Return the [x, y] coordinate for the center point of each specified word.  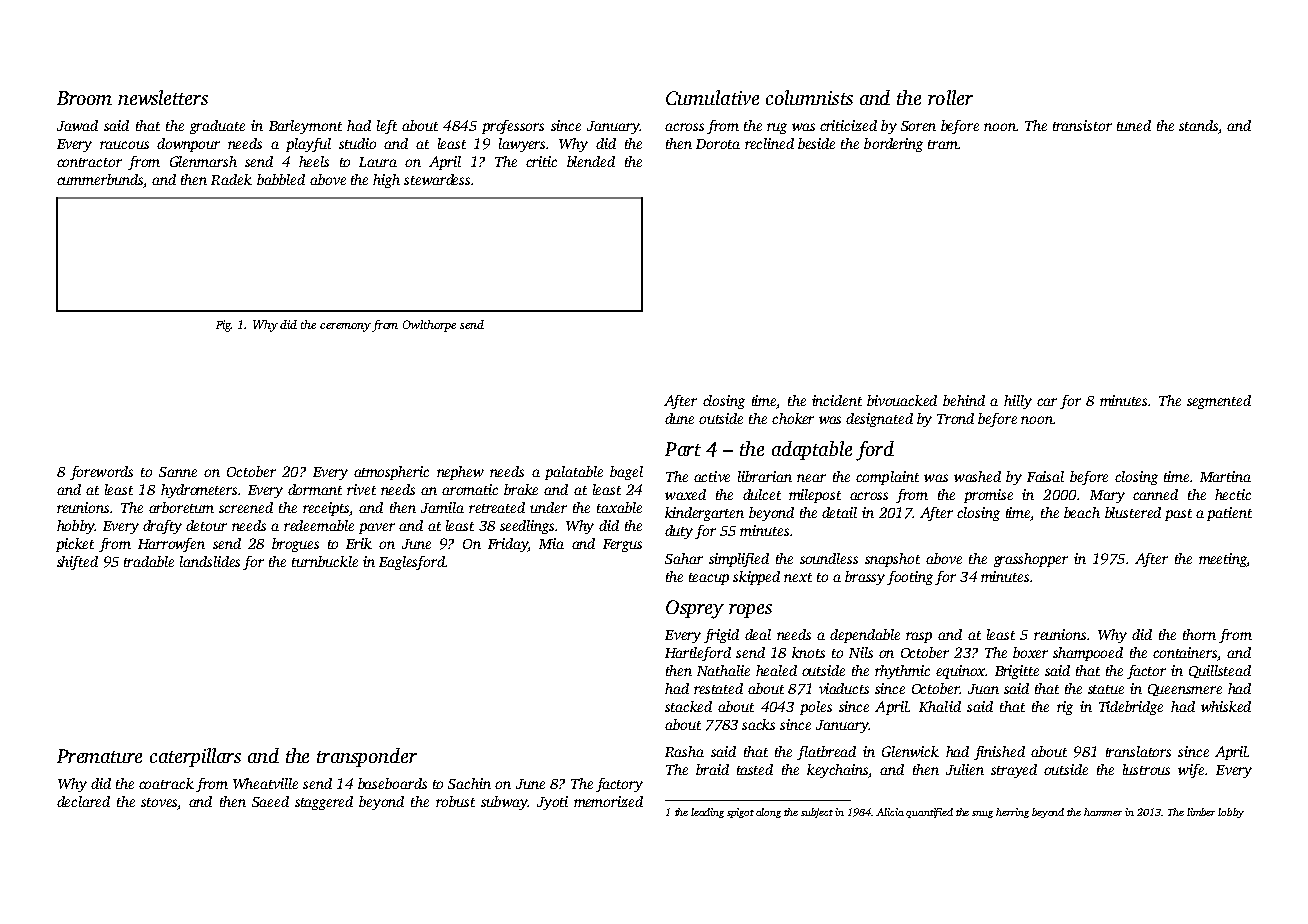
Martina [1225, 476]
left [387, 127]
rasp [919, 637]
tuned [1134, 125]
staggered [324, 803]
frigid [721, 636]
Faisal [1045, 476]
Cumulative [712, 97]
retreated [497, 507]
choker [793, 418]
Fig [224, 326]
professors [513, 127]
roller [950, 97]
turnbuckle [325, 561]
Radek [231, 179]
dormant [315, 489]
